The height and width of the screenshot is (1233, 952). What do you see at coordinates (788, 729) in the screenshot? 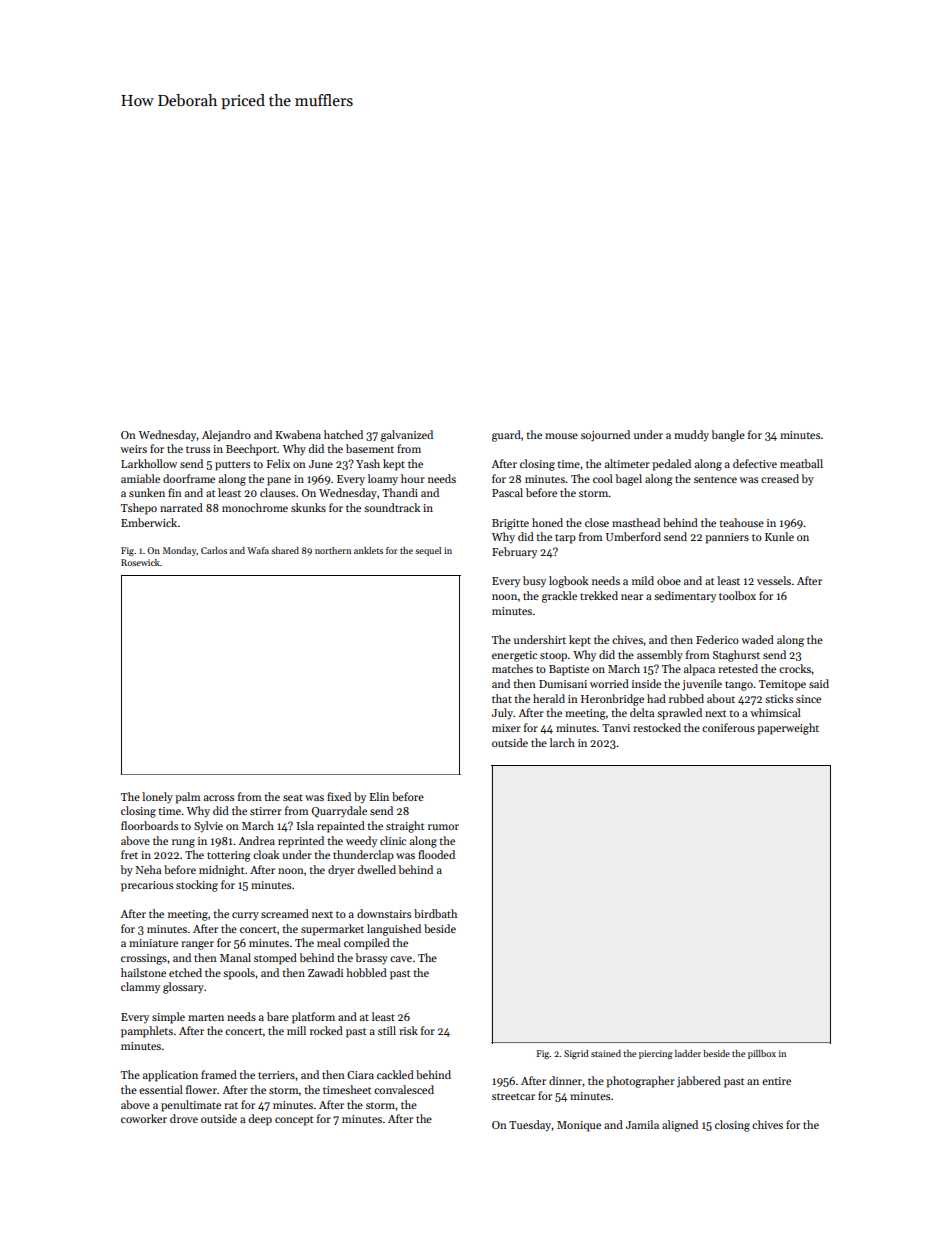
I see `paperweight` at bounding box center [788, 729].
